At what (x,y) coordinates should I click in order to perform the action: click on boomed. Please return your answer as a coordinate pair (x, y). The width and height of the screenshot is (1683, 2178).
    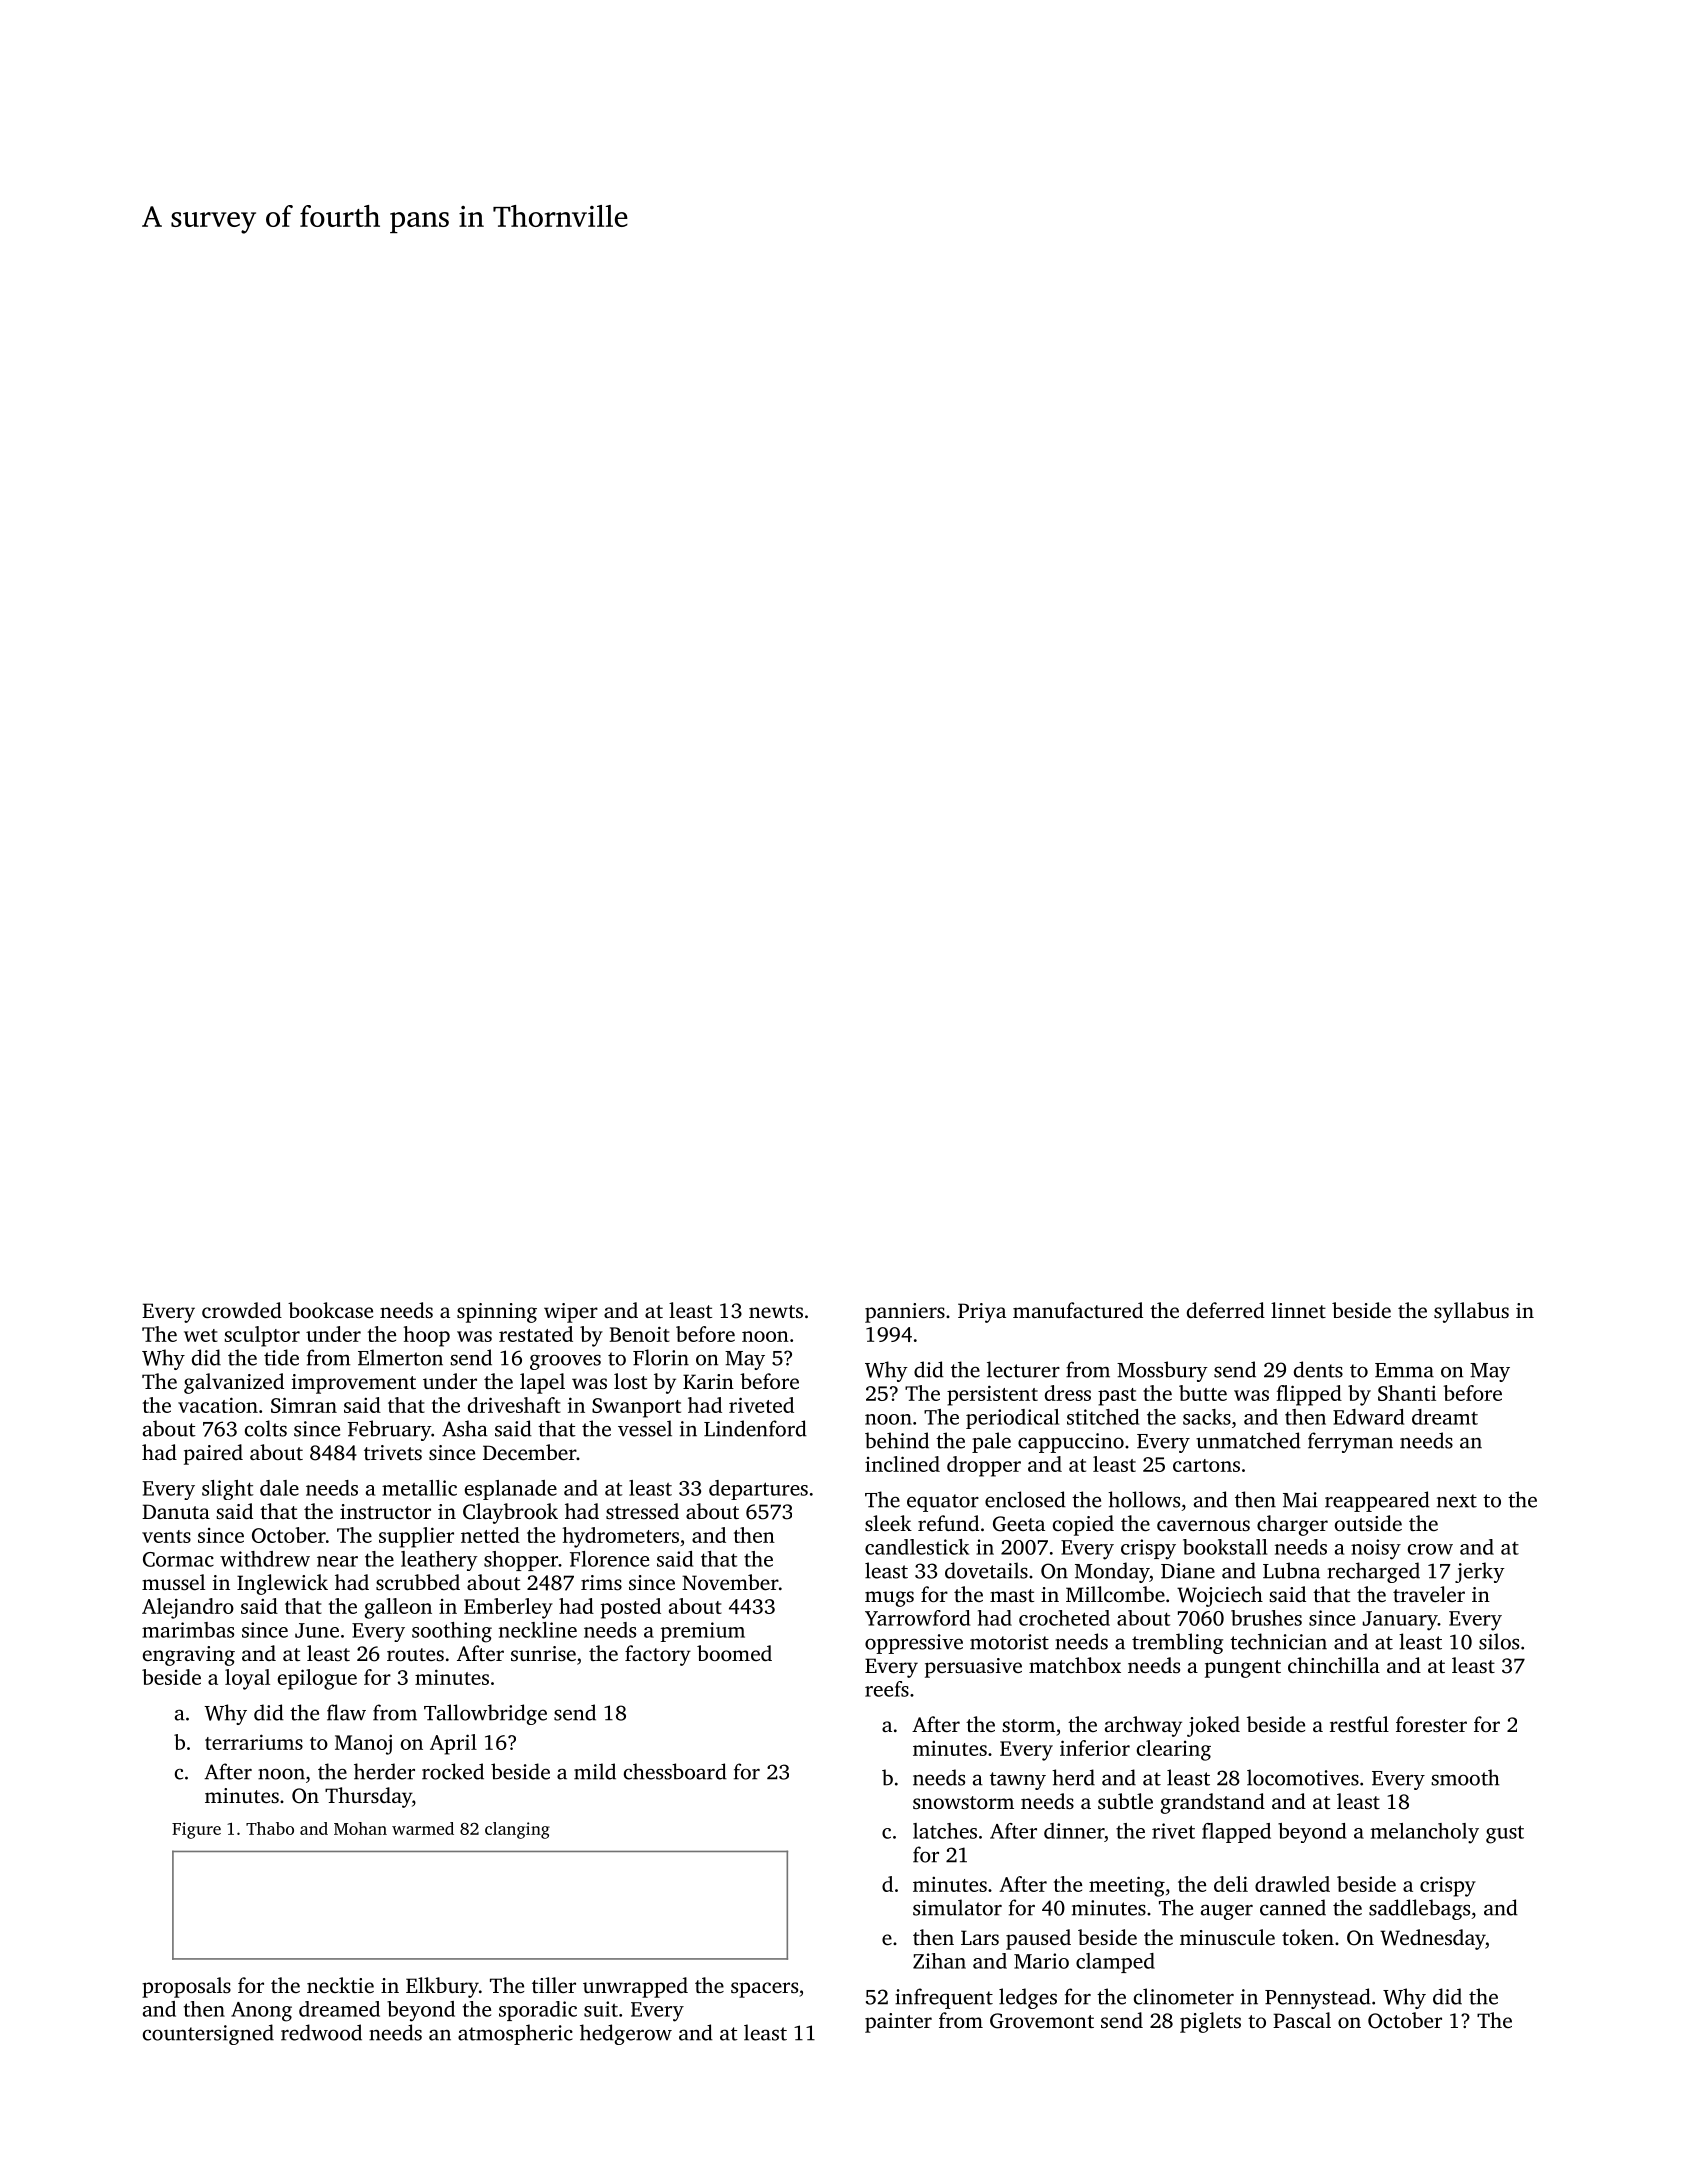
    Looking at the image, I should click on (734, 1653).
